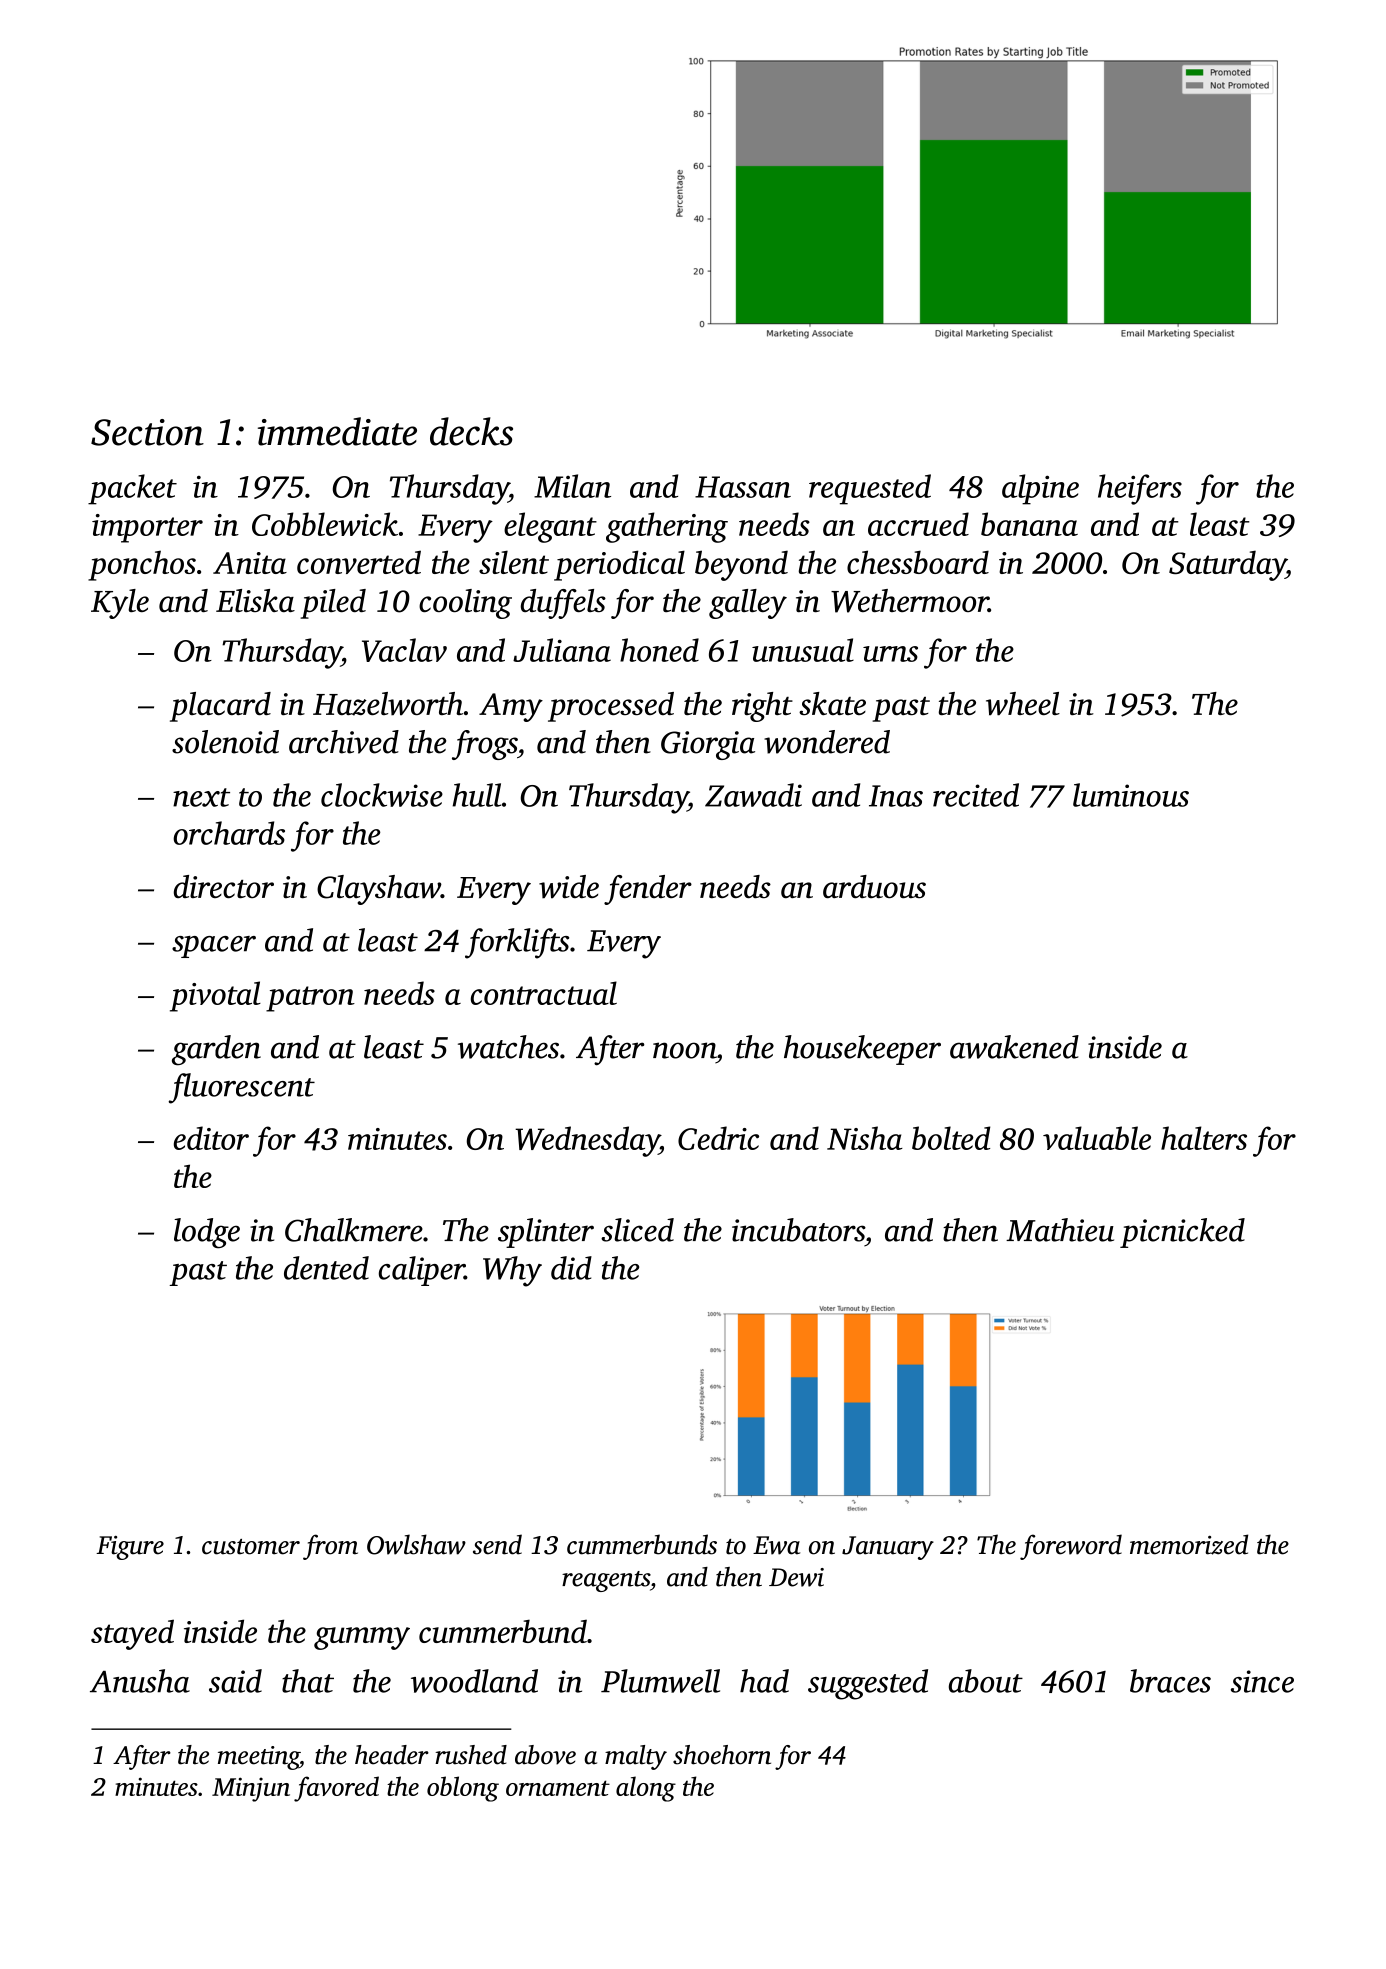 The image size is (1386, 1969). I want to click on recited, so click(976, 795).
